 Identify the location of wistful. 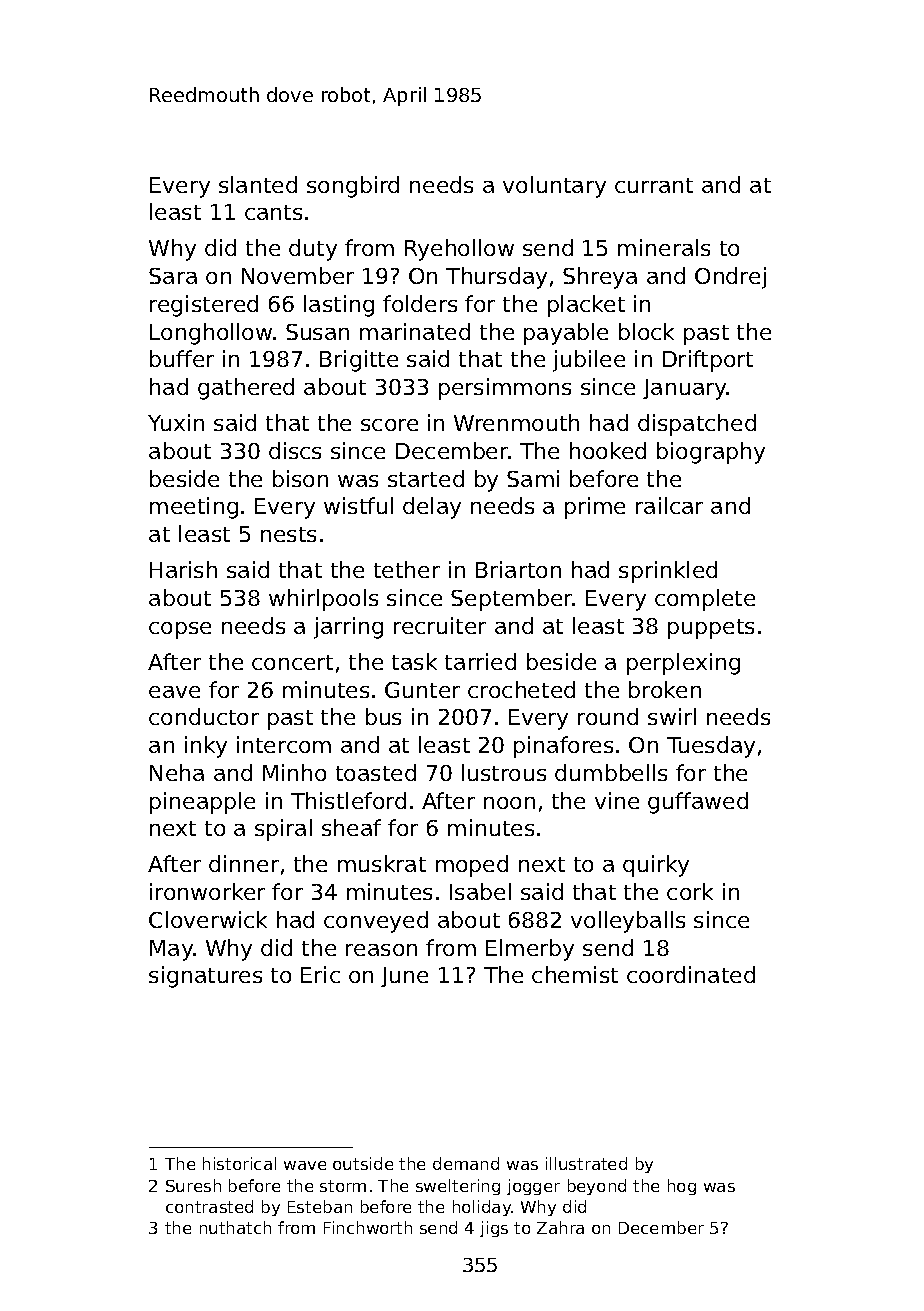
(358, 505).
